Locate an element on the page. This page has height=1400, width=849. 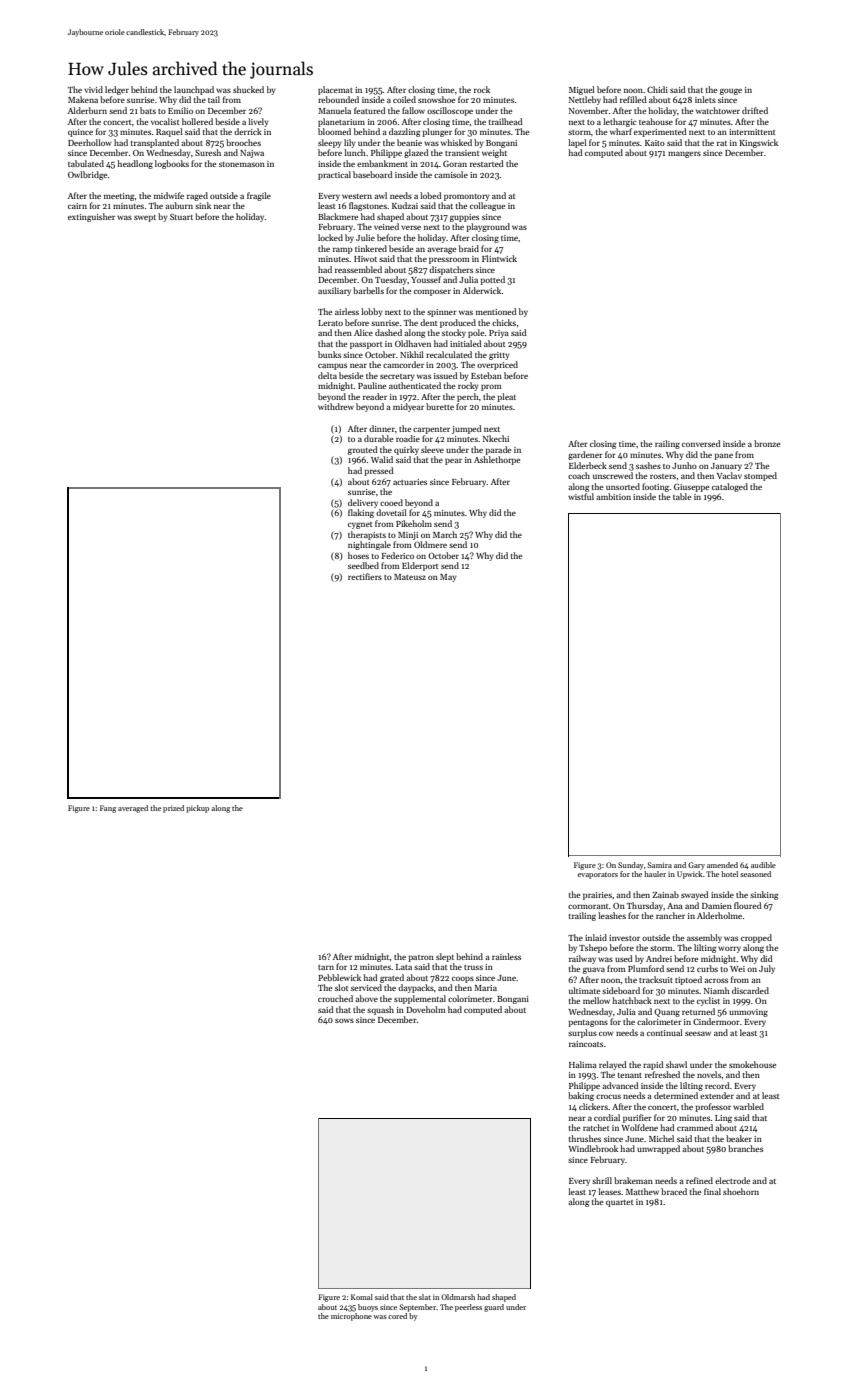
ledger is located at coordinates (117, 90).
